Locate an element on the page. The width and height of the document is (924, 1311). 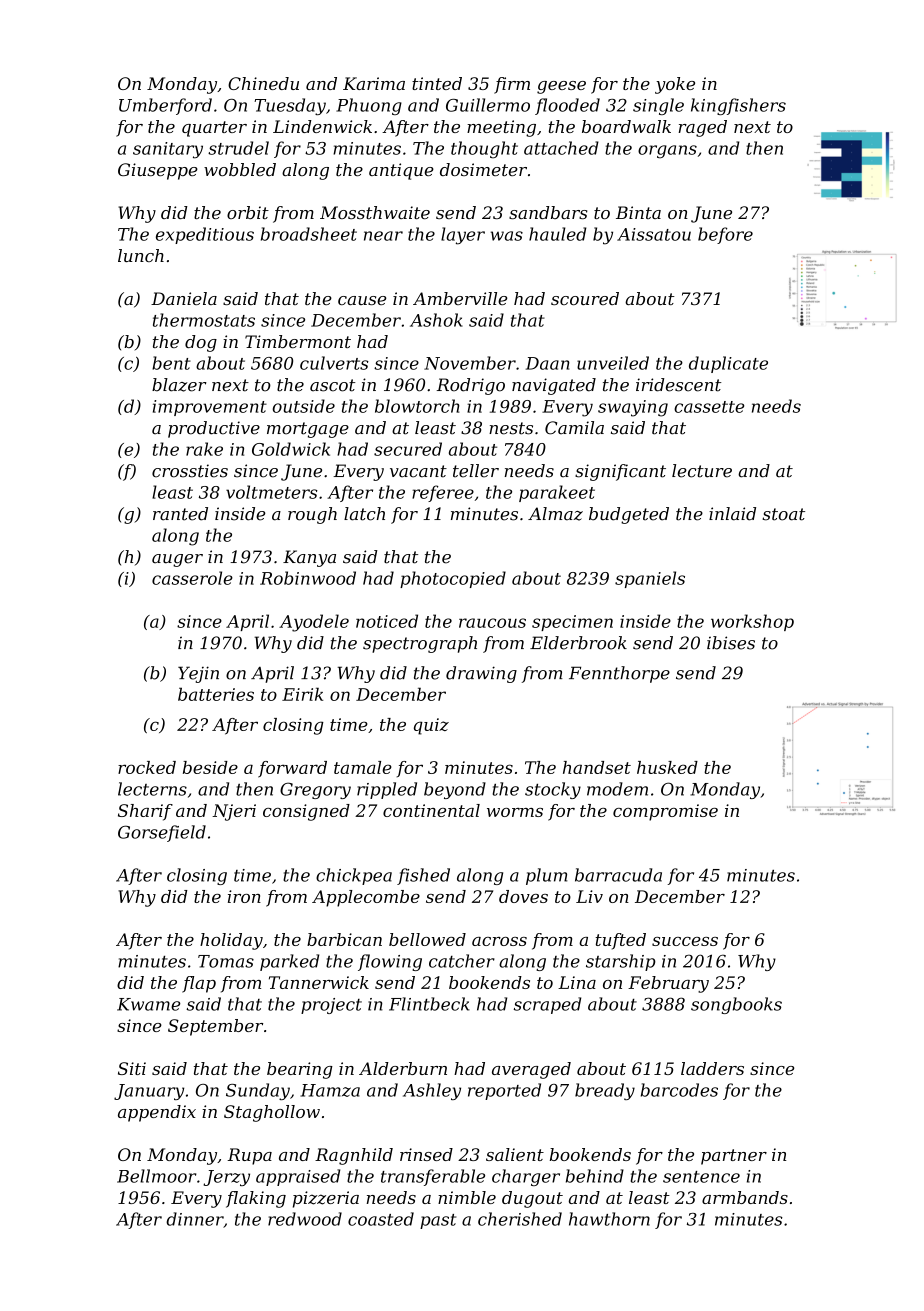
Staghollow is located at coordinates (272, 1113).
